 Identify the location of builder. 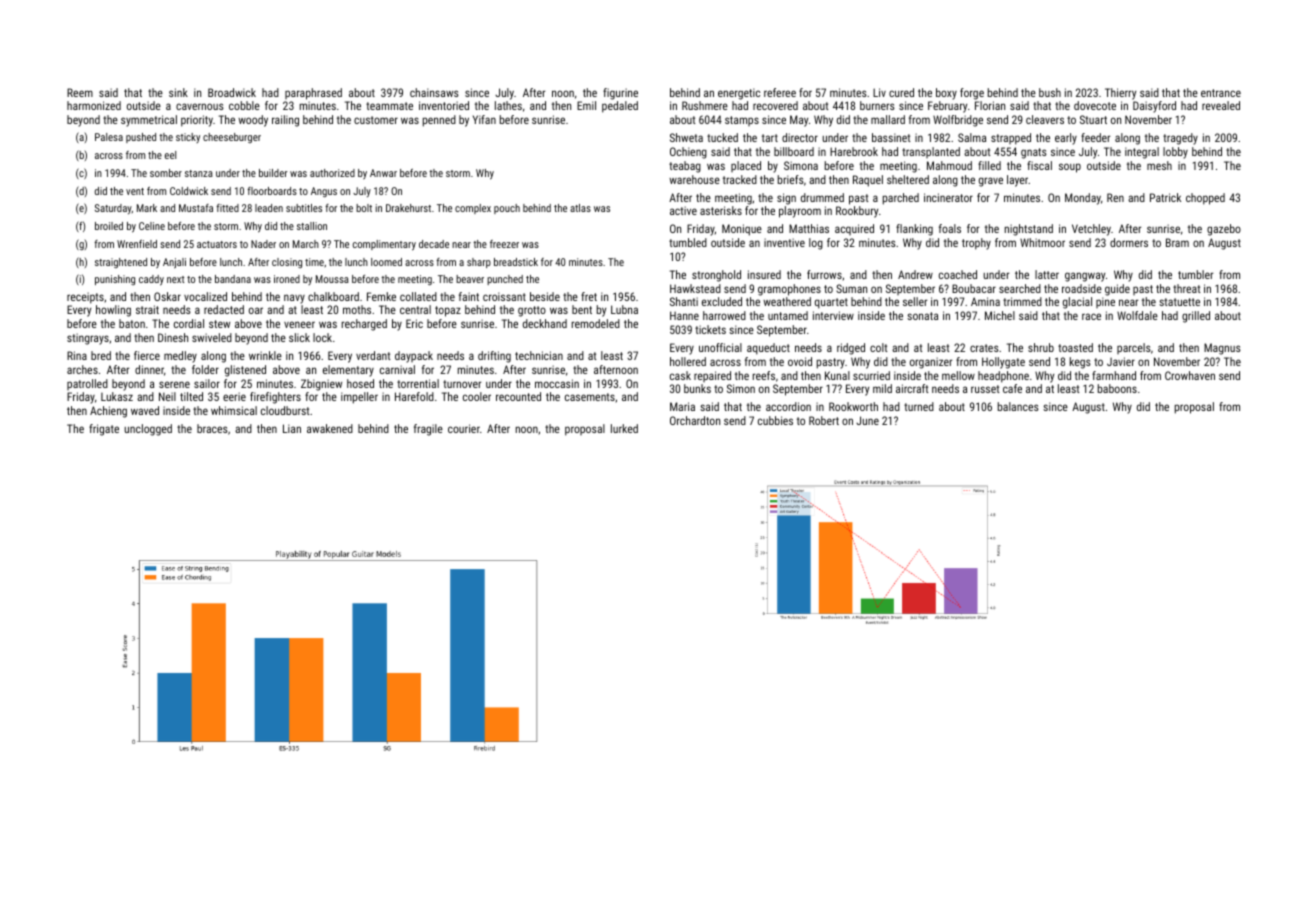
(273, 173).
